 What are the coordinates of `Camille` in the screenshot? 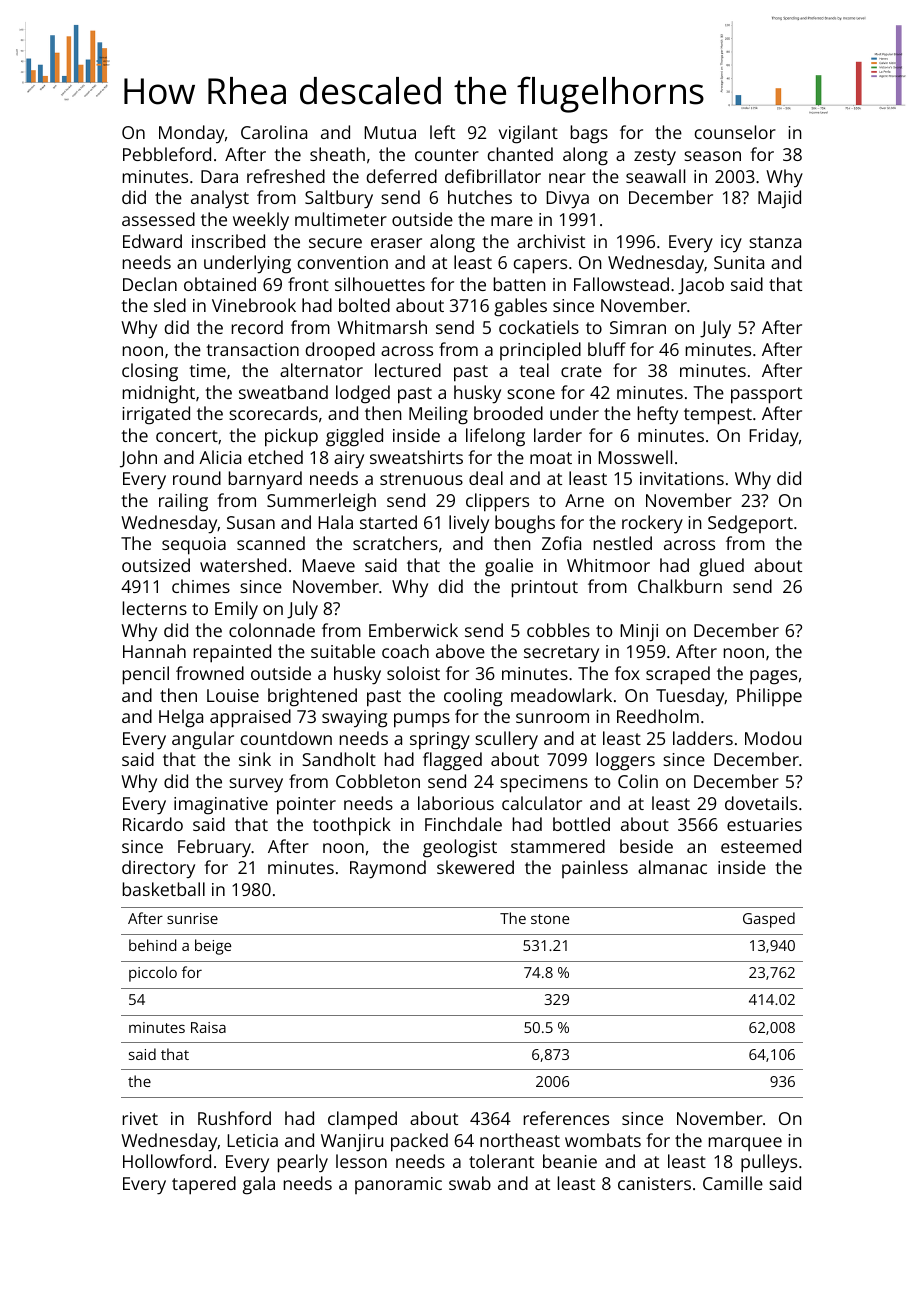 It's located at (733, 1183).
